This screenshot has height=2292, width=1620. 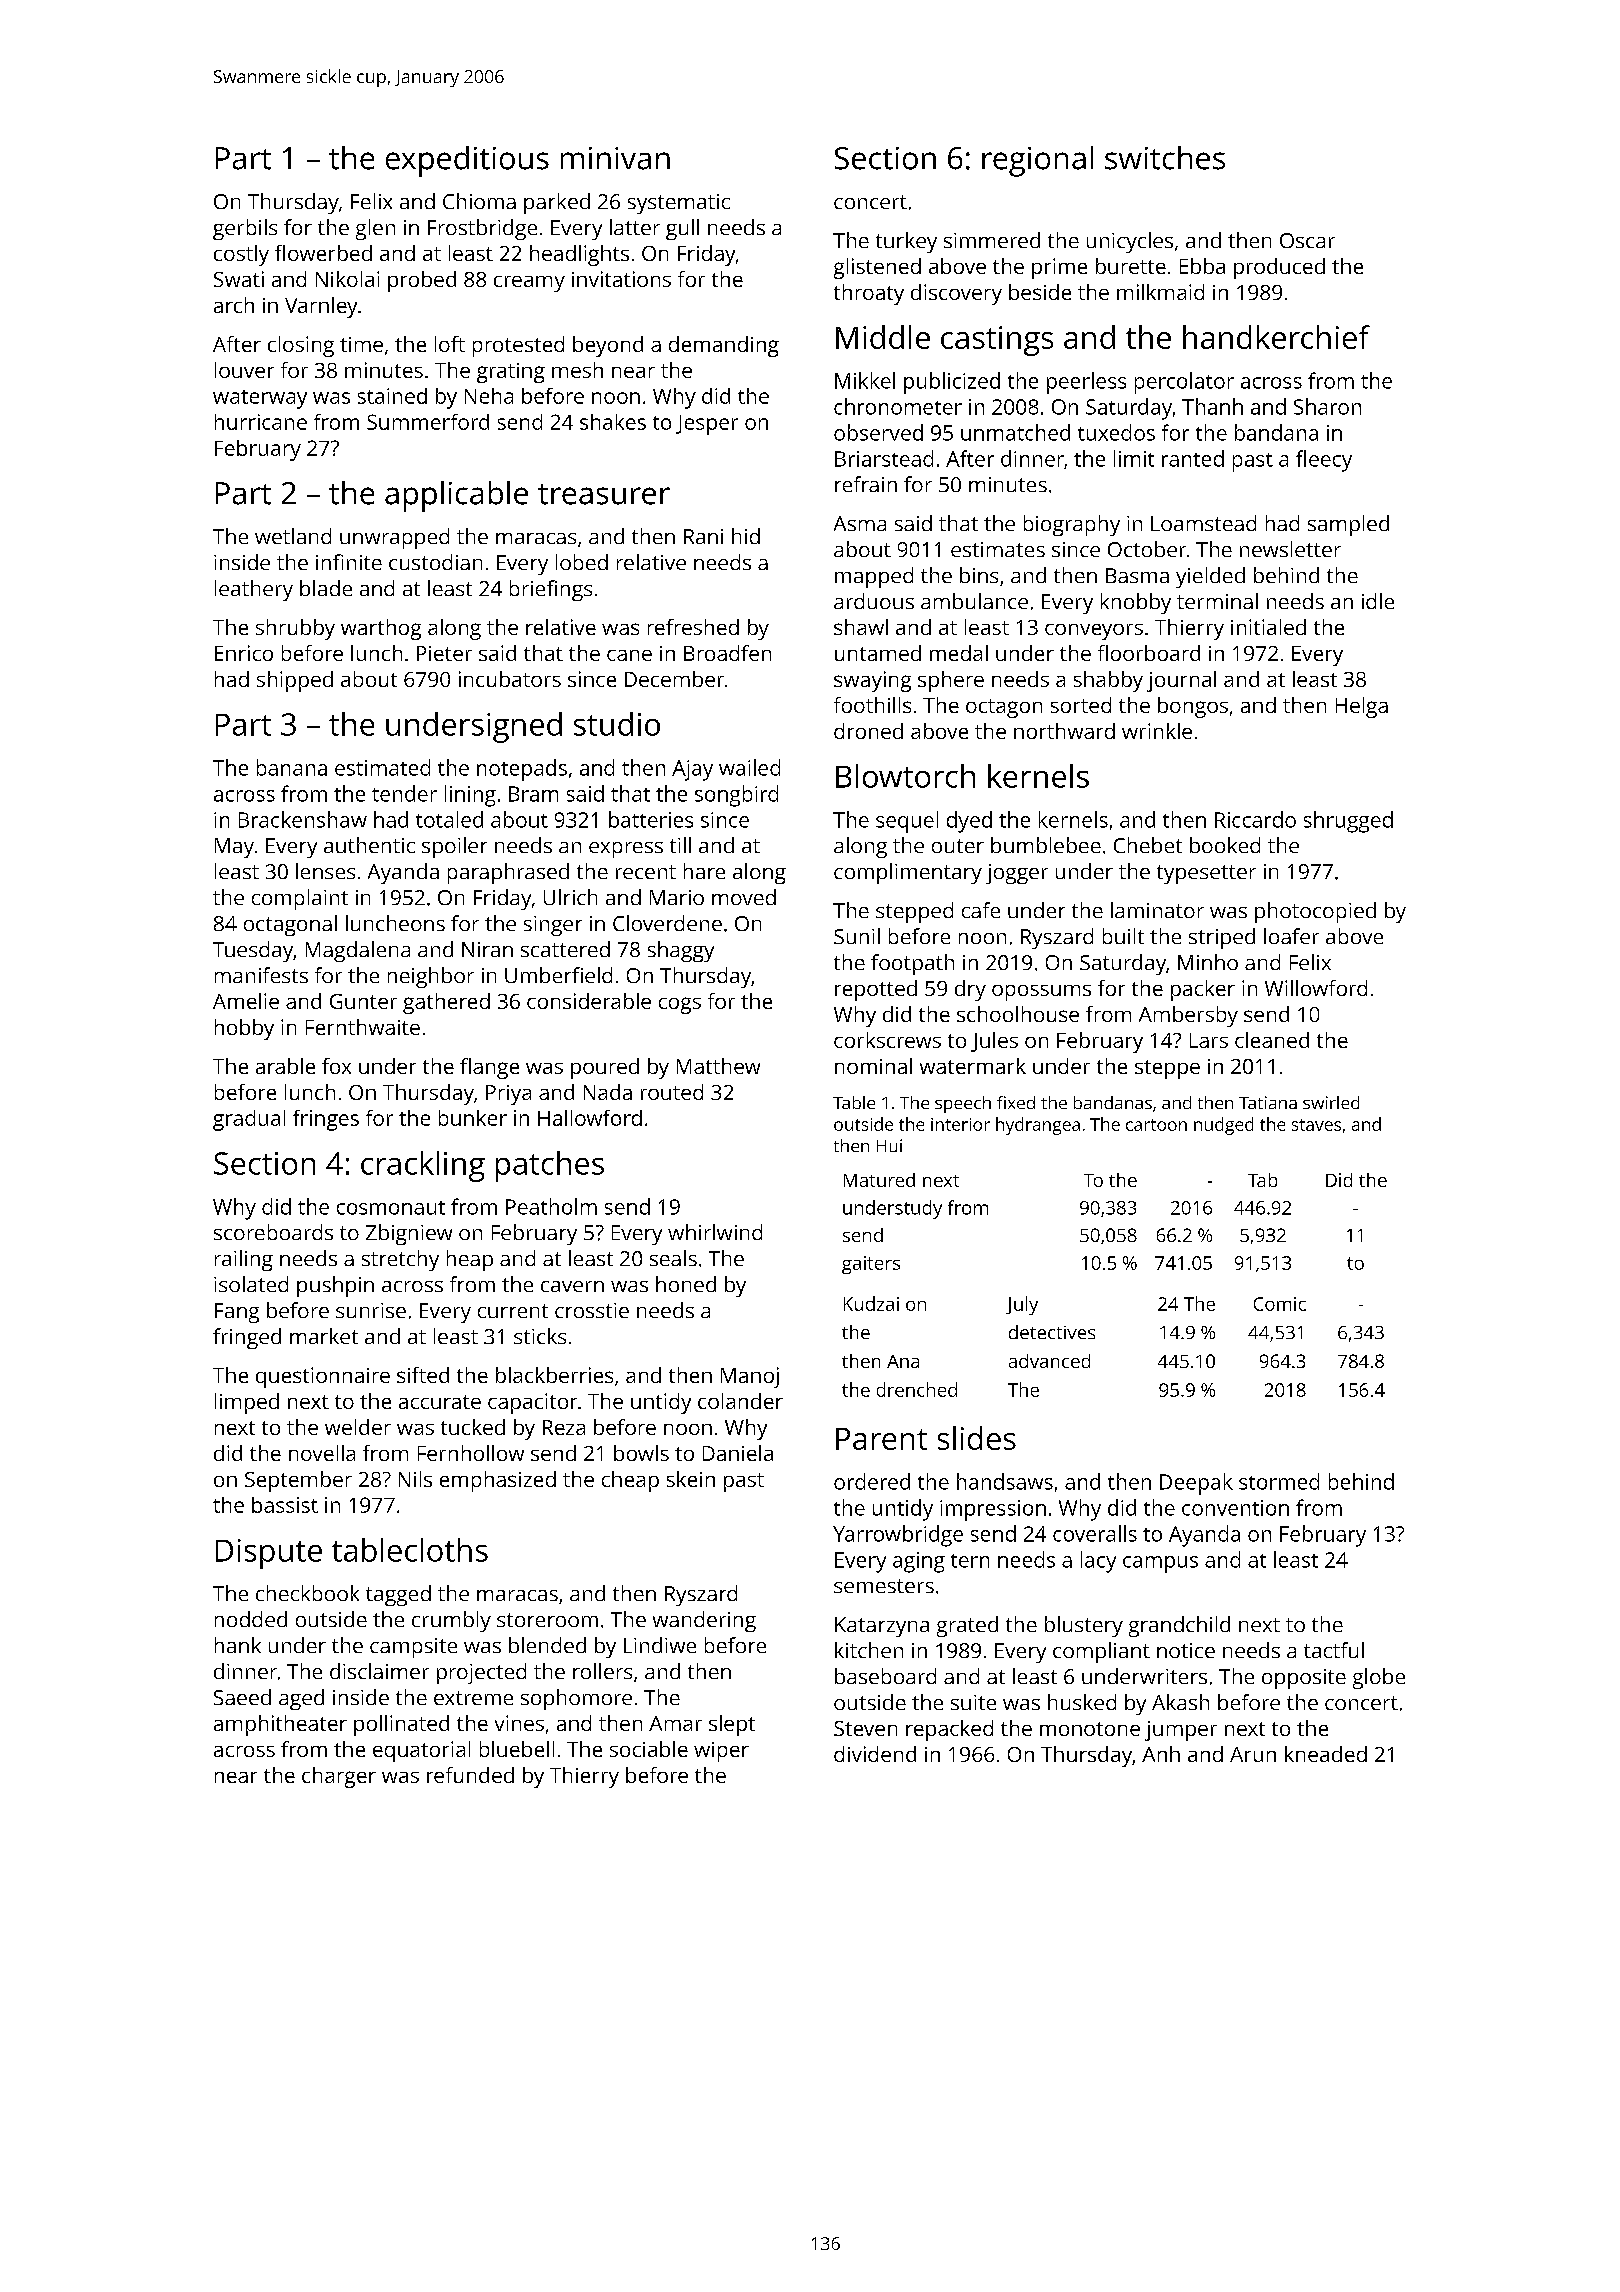 What do you see at coordinates (1179, 1626) in the screenshot?
I see `grandchild` at bounding box center [1179, 1626].
